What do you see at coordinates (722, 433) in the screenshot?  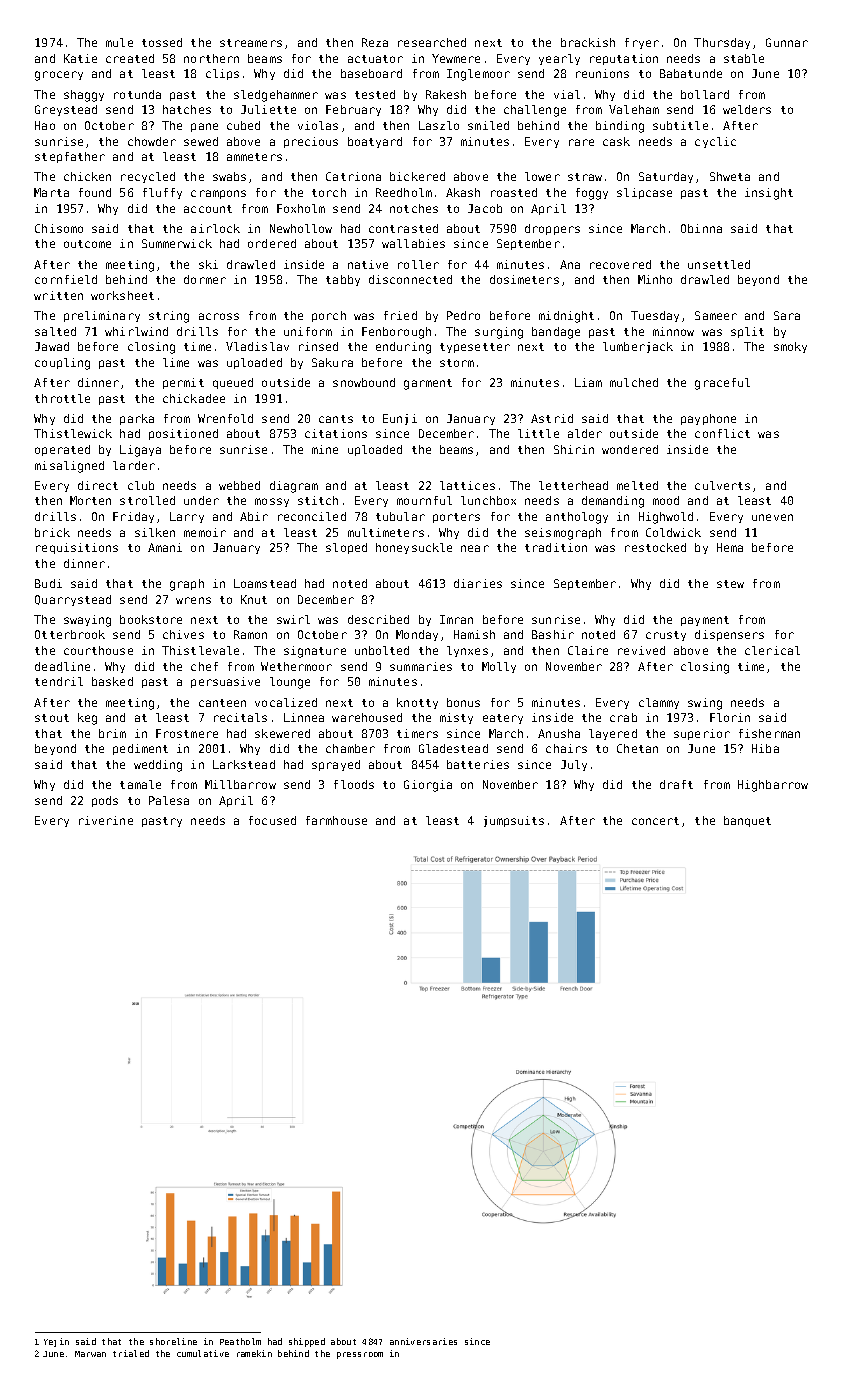 I see `conflict` at bounding box center [722, 433].
